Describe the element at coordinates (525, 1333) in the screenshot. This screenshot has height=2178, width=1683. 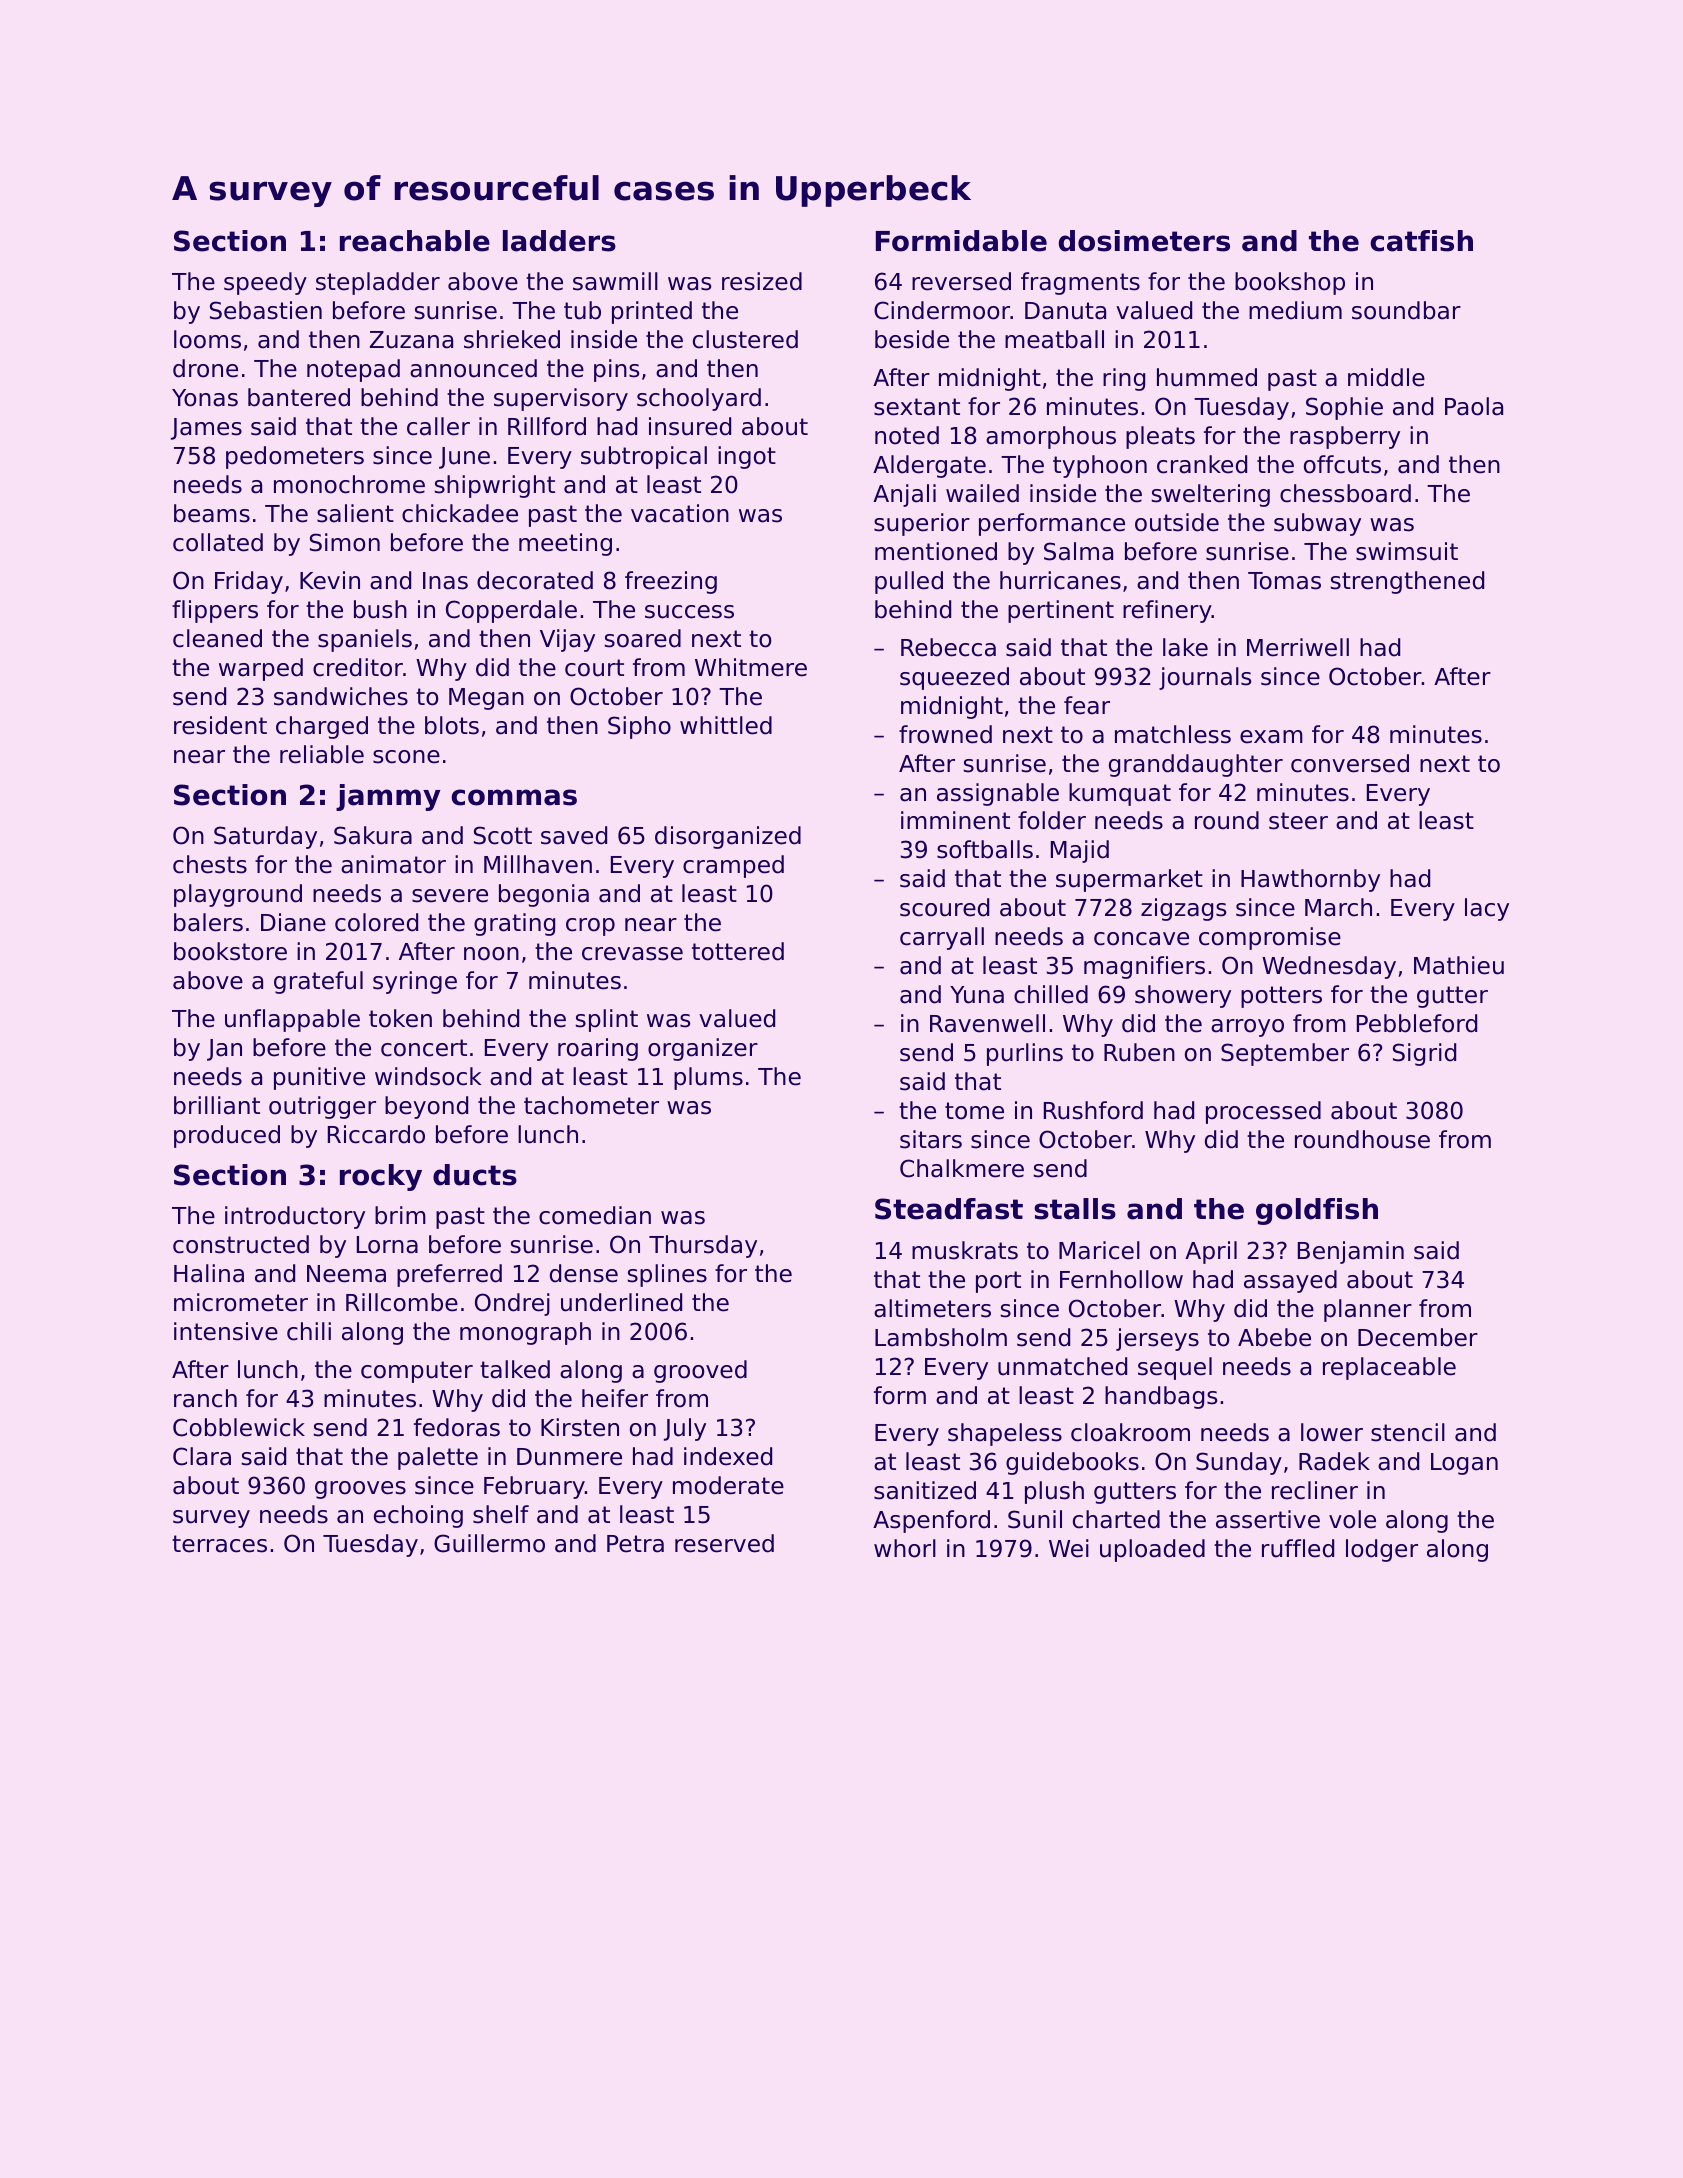
I see `monograph` at that location.
